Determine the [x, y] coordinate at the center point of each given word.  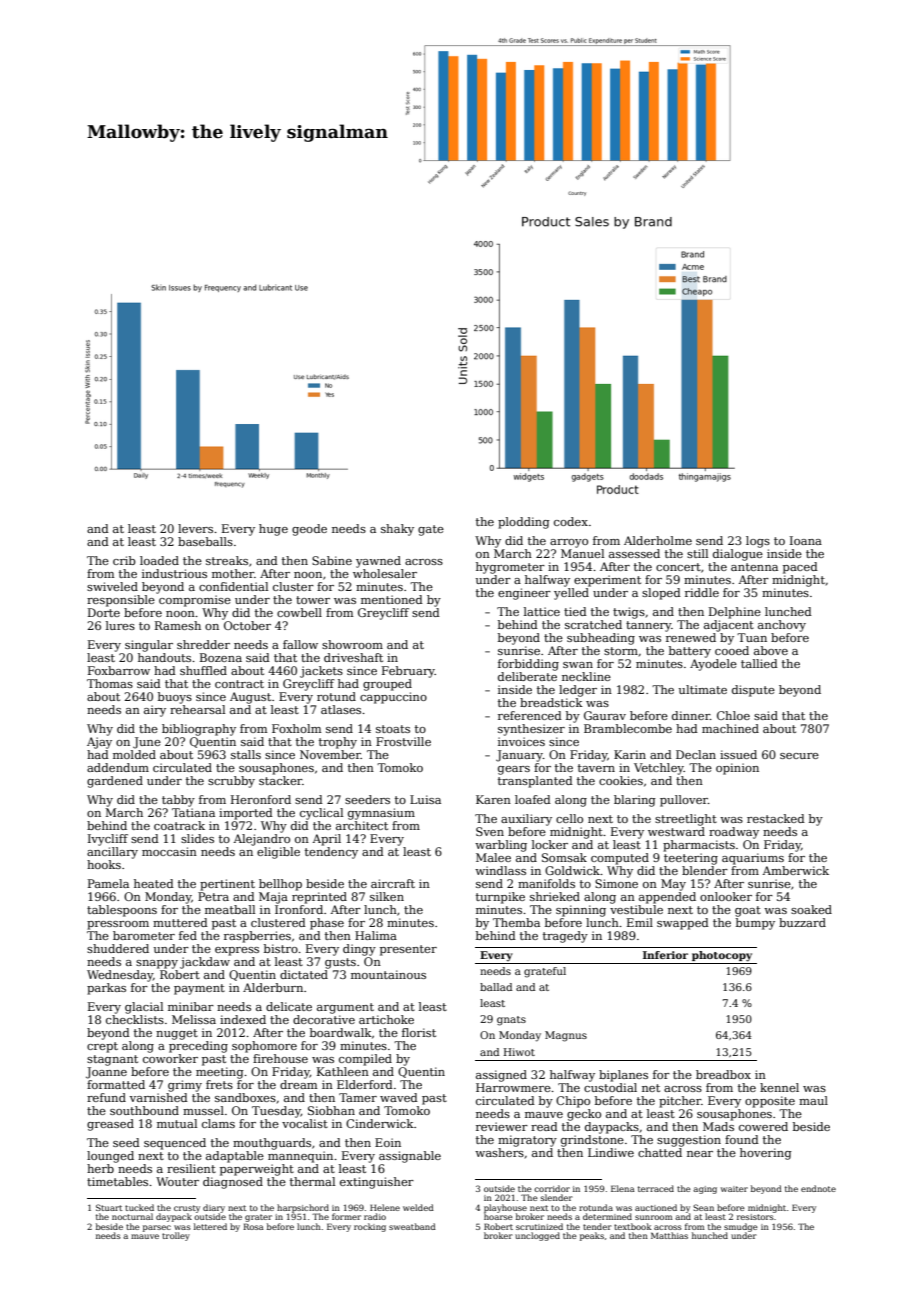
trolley [176, 1236]
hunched [710, 1235]
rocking [370, 1227]
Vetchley [659, 769]
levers [195, 528]
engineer [524, 594]
